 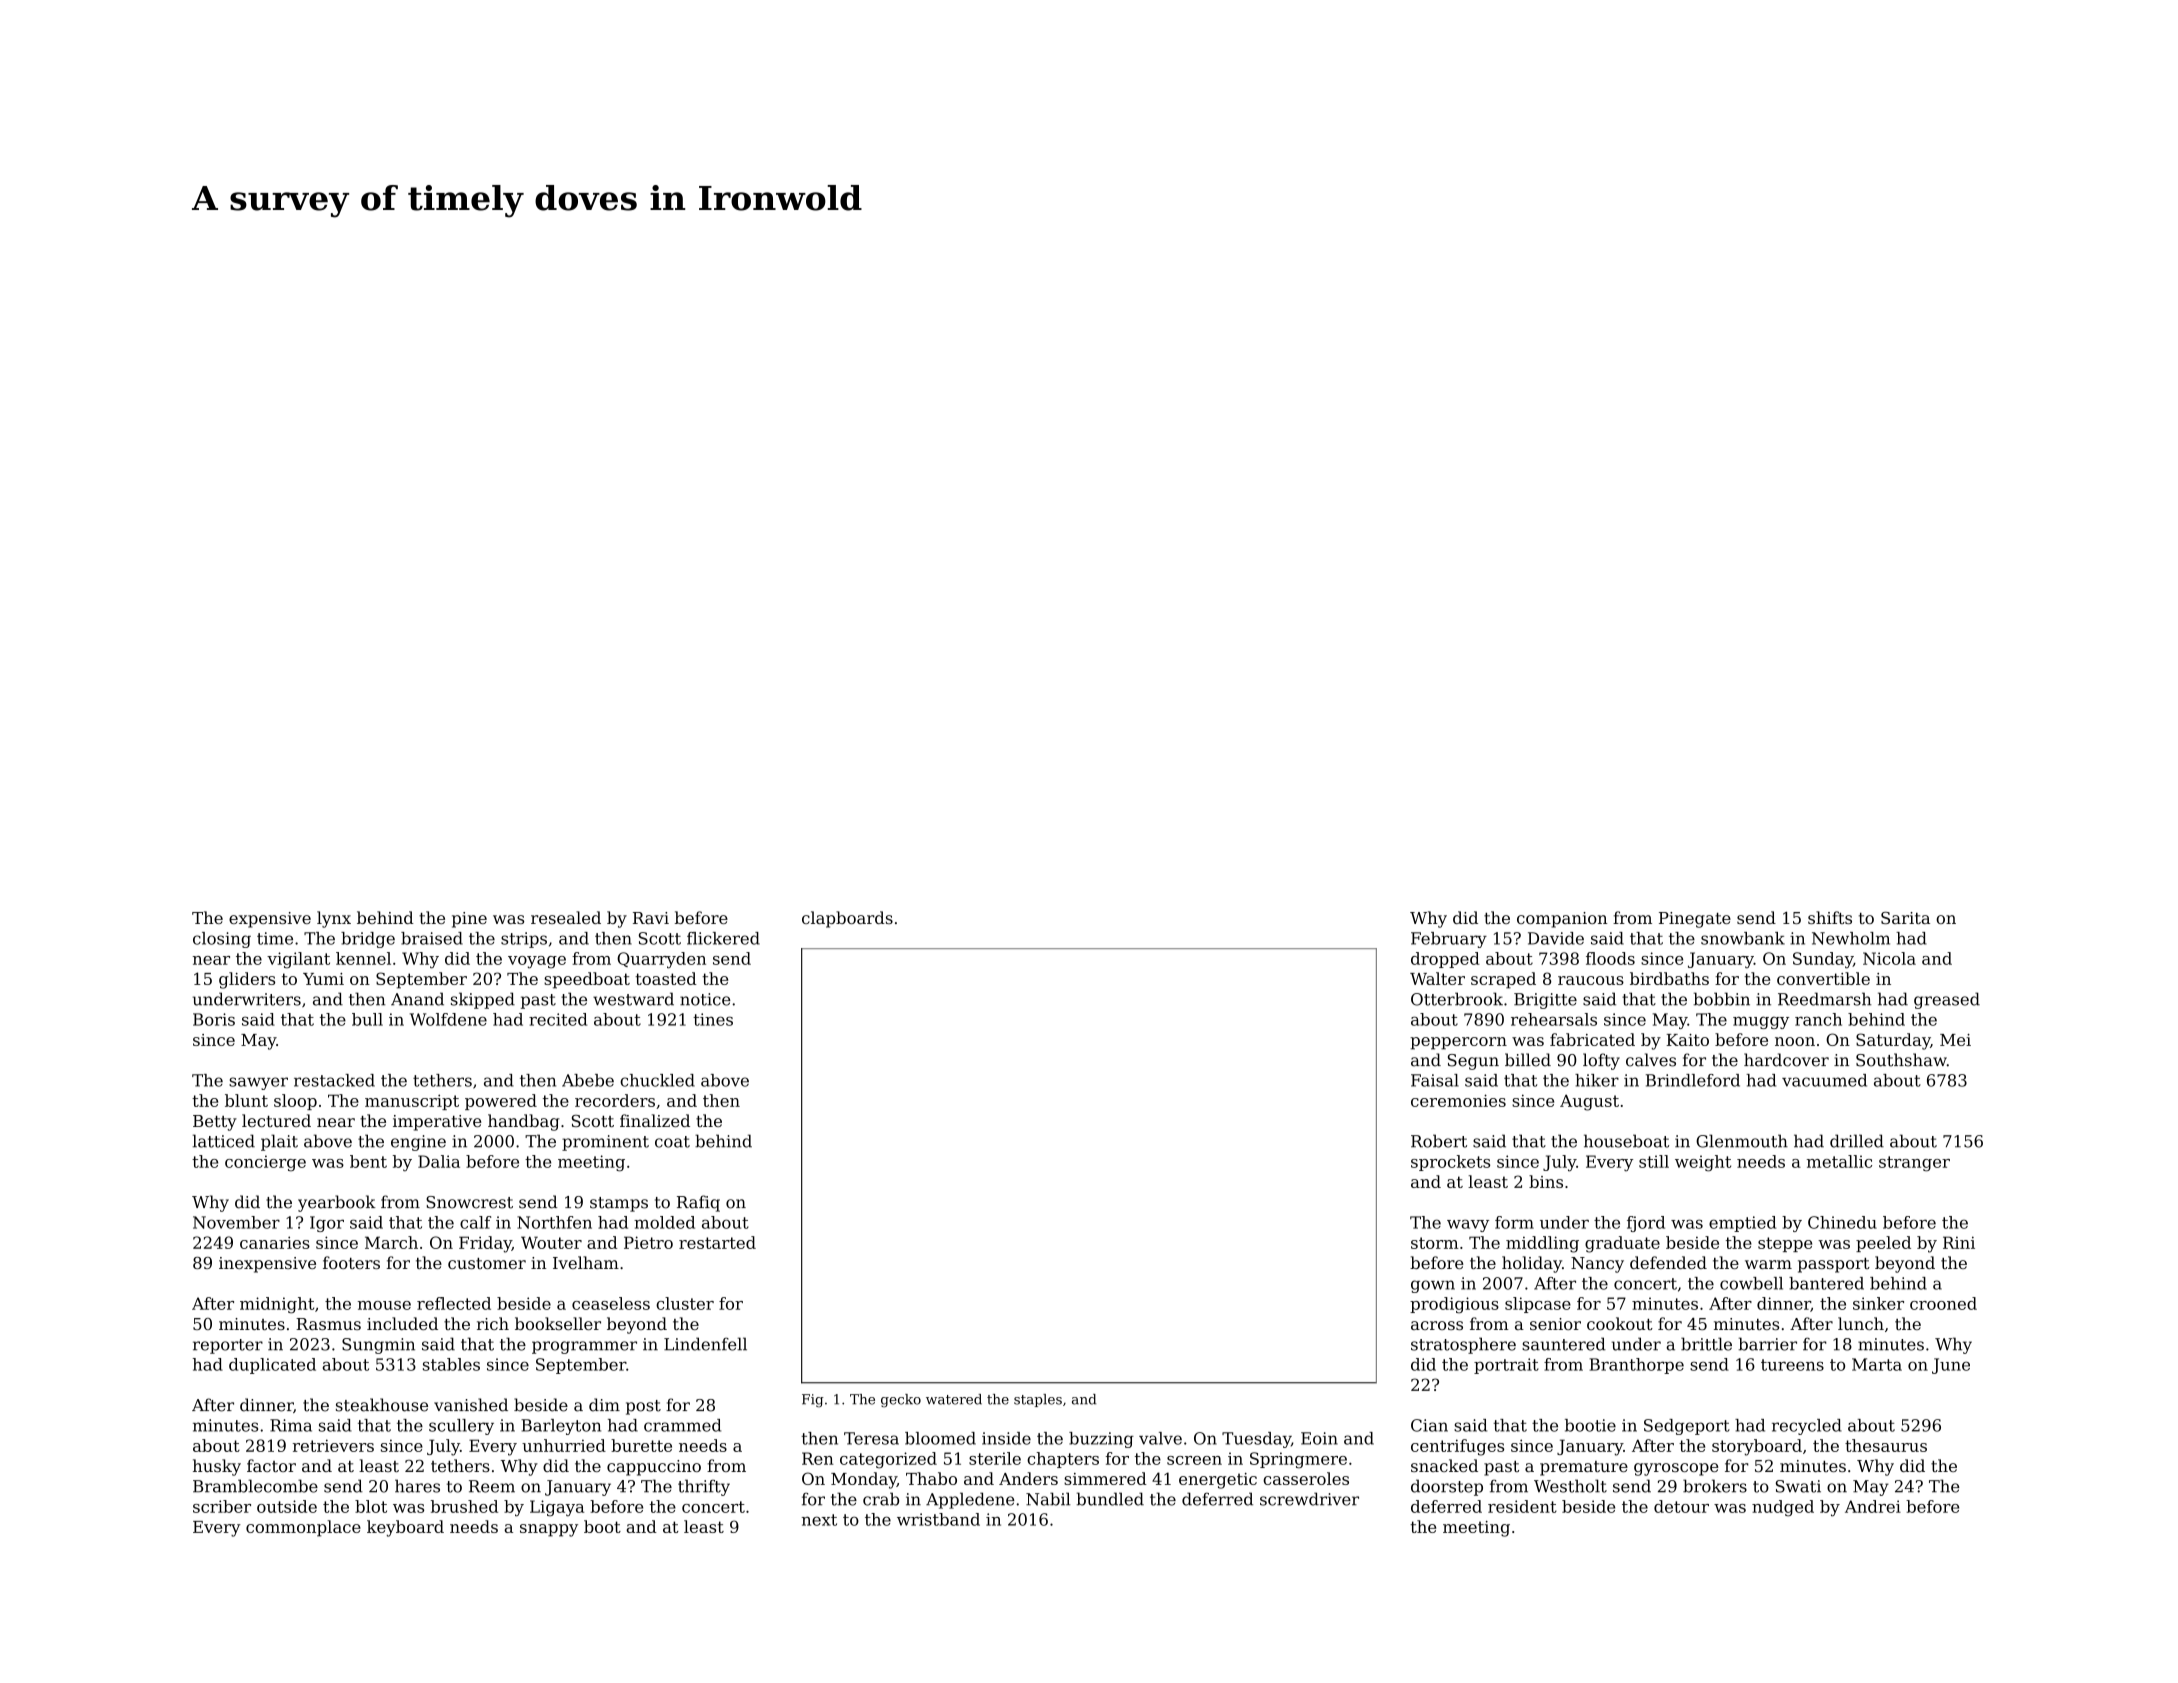 I want to click on Sarita, so click(x=1905, y=918).
